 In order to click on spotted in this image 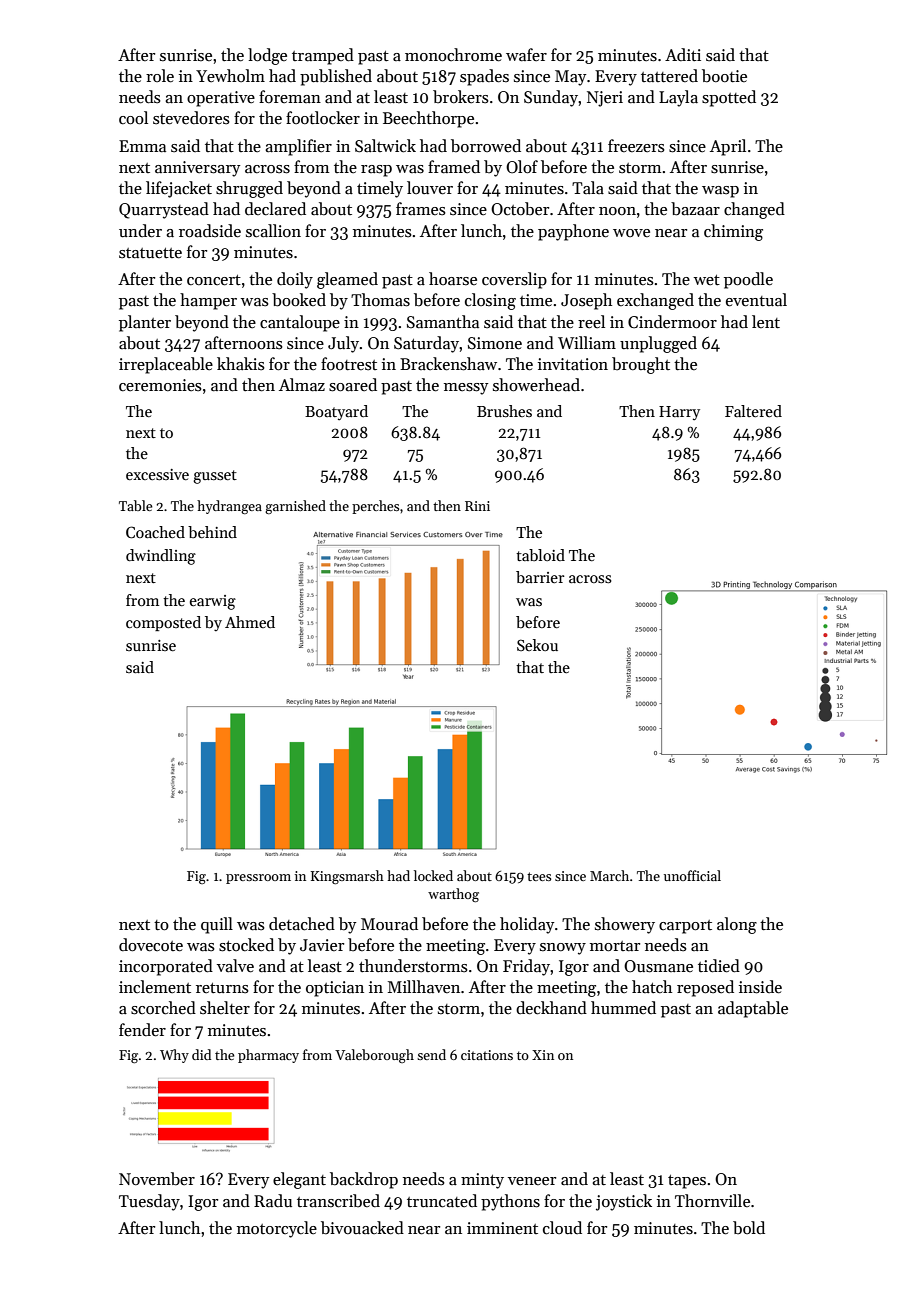, I will do `click(729, 98)`.
